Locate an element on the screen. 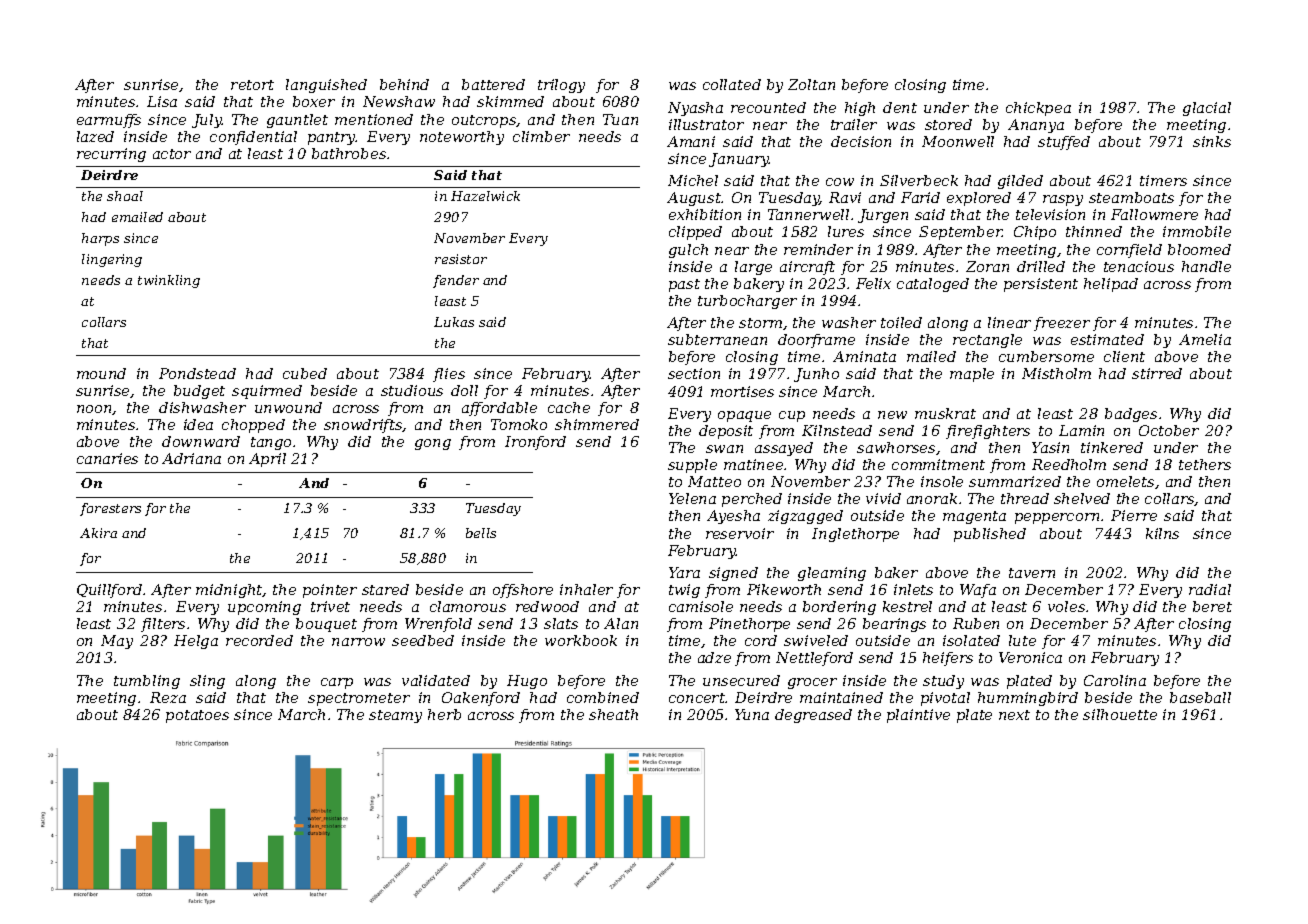  potatoes is located at coordinates (197, 716).
